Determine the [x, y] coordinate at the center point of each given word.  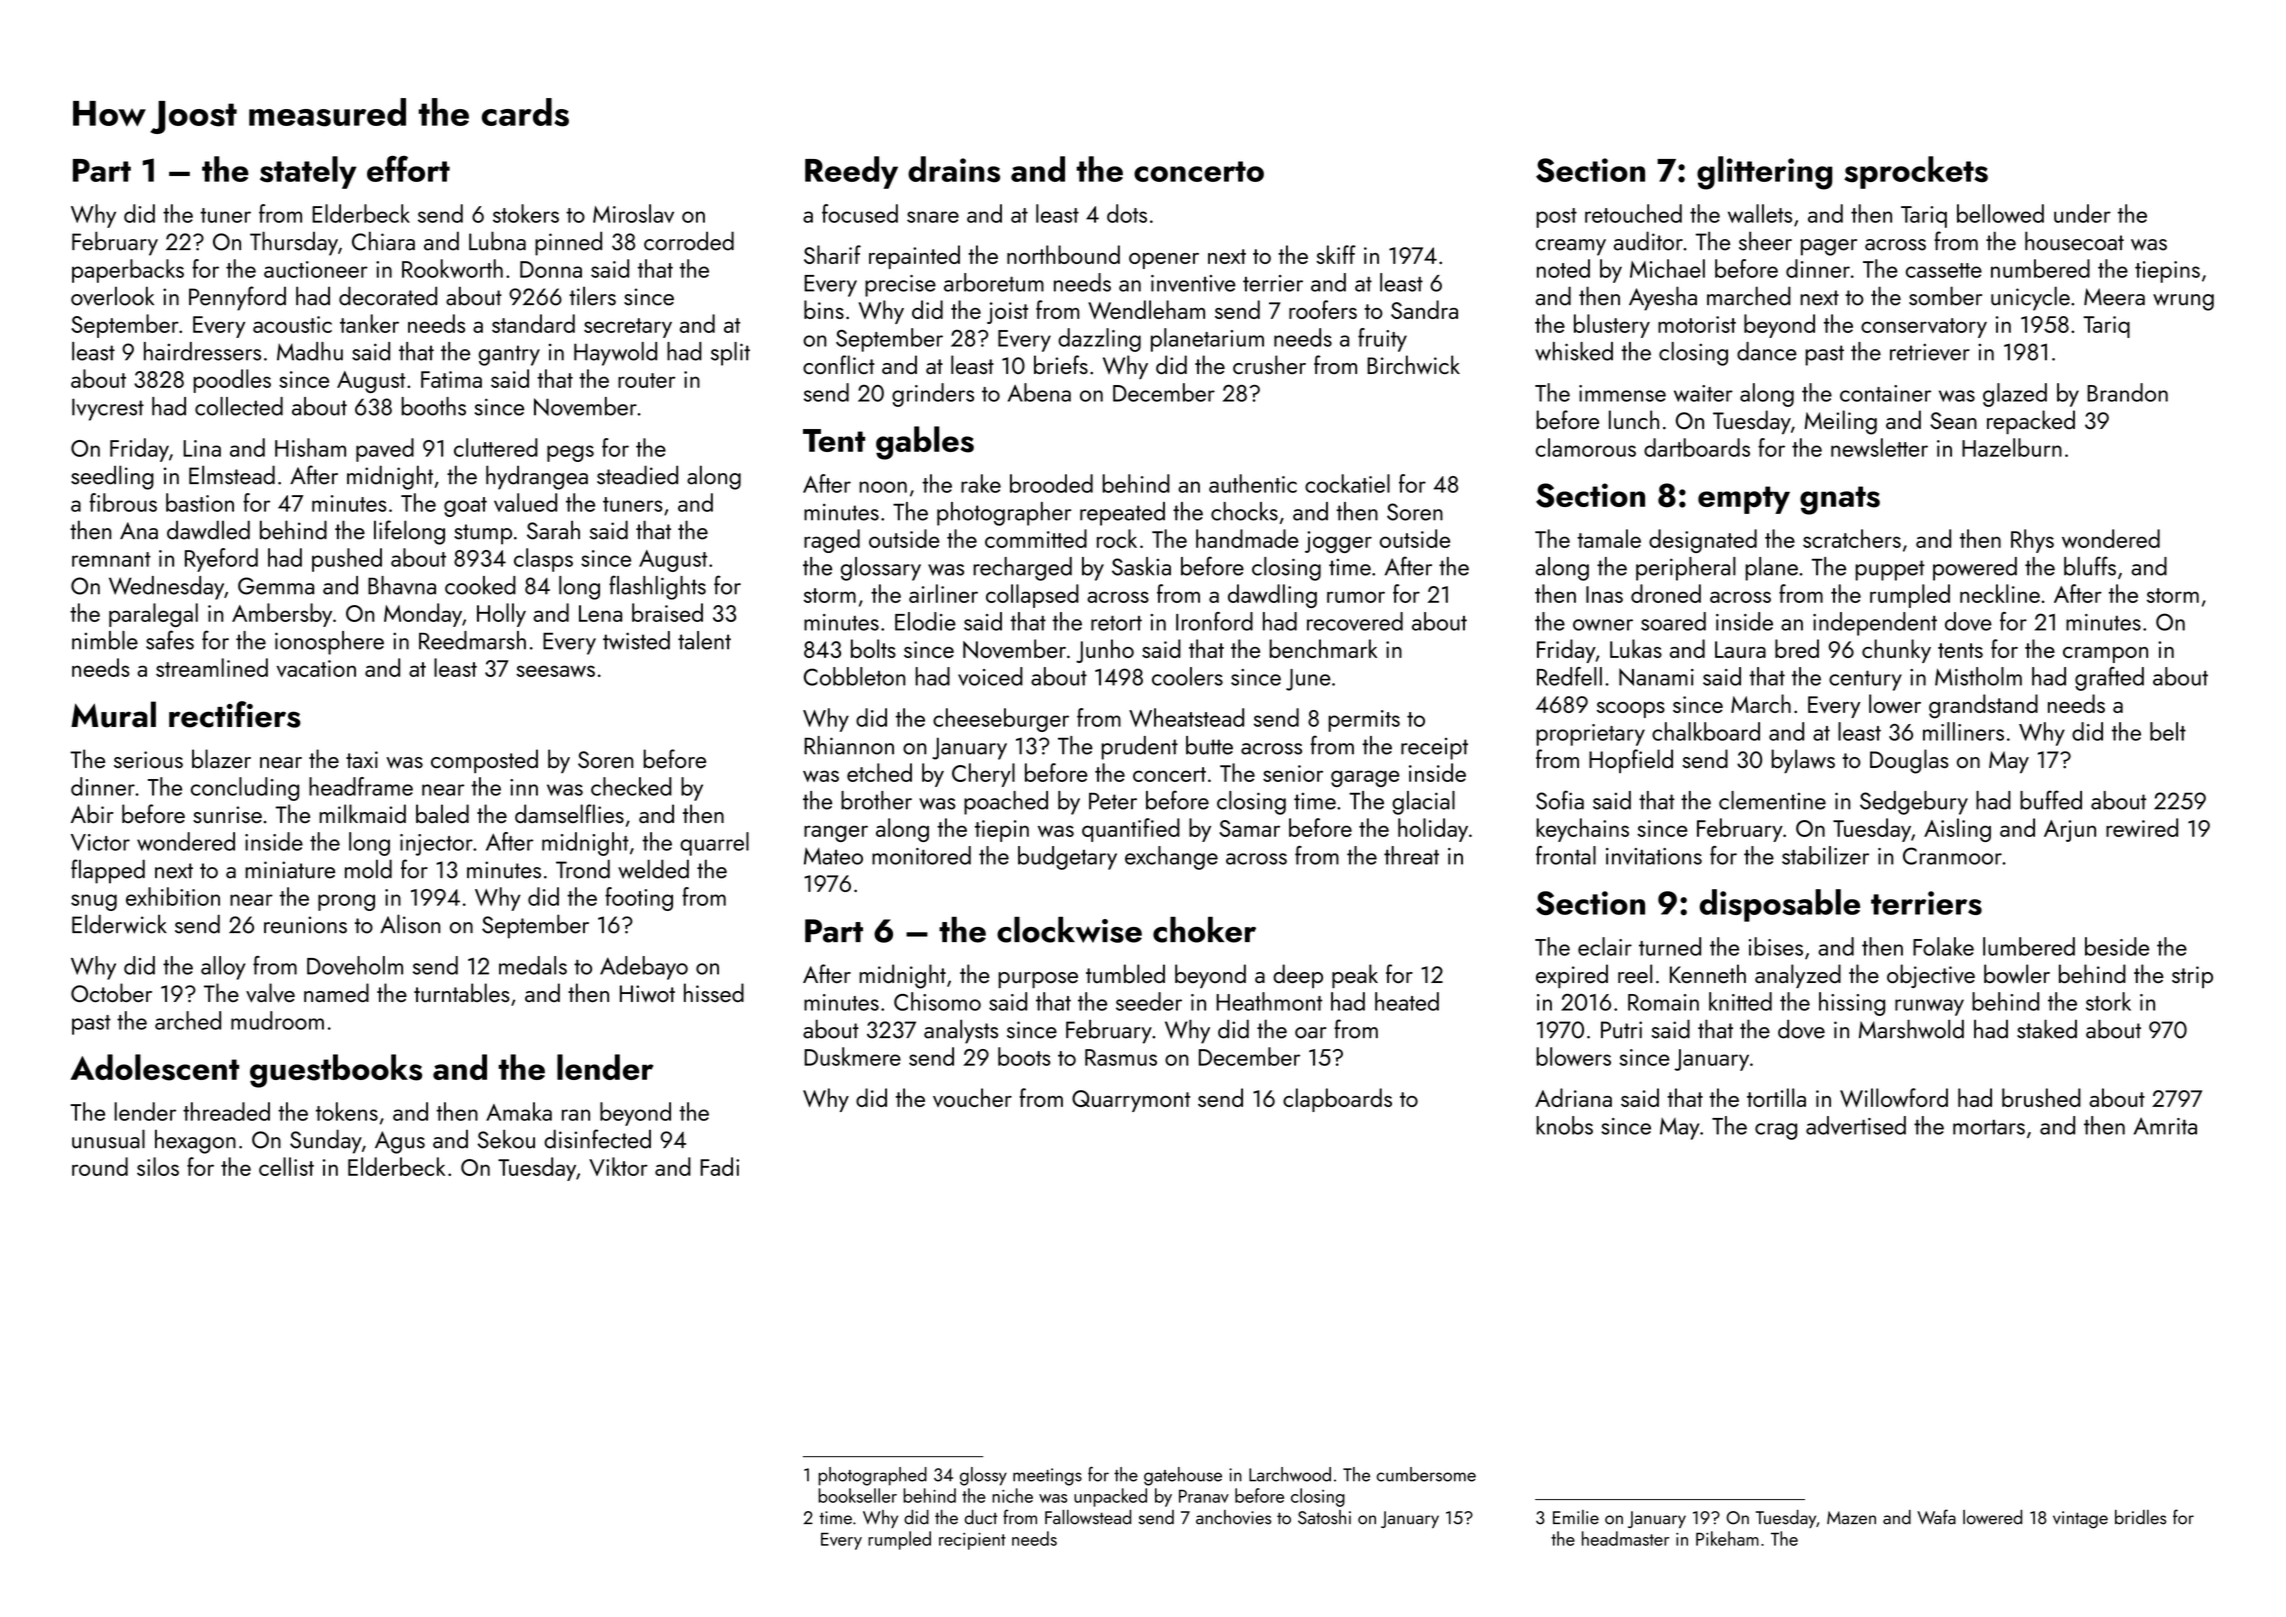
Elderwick [119, 924]
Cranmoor [1952, 856]
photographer [1004, 514]
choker [1204, 930]
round [100, 1166]
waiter [1703, 393]
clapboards [1337, 1100]
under [2082, 213]
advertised [1856, 1125]
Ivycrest [108, 409]
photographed [872, 1476]
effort [408, 169]
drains [954, 169]
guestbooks [336, 1071]
